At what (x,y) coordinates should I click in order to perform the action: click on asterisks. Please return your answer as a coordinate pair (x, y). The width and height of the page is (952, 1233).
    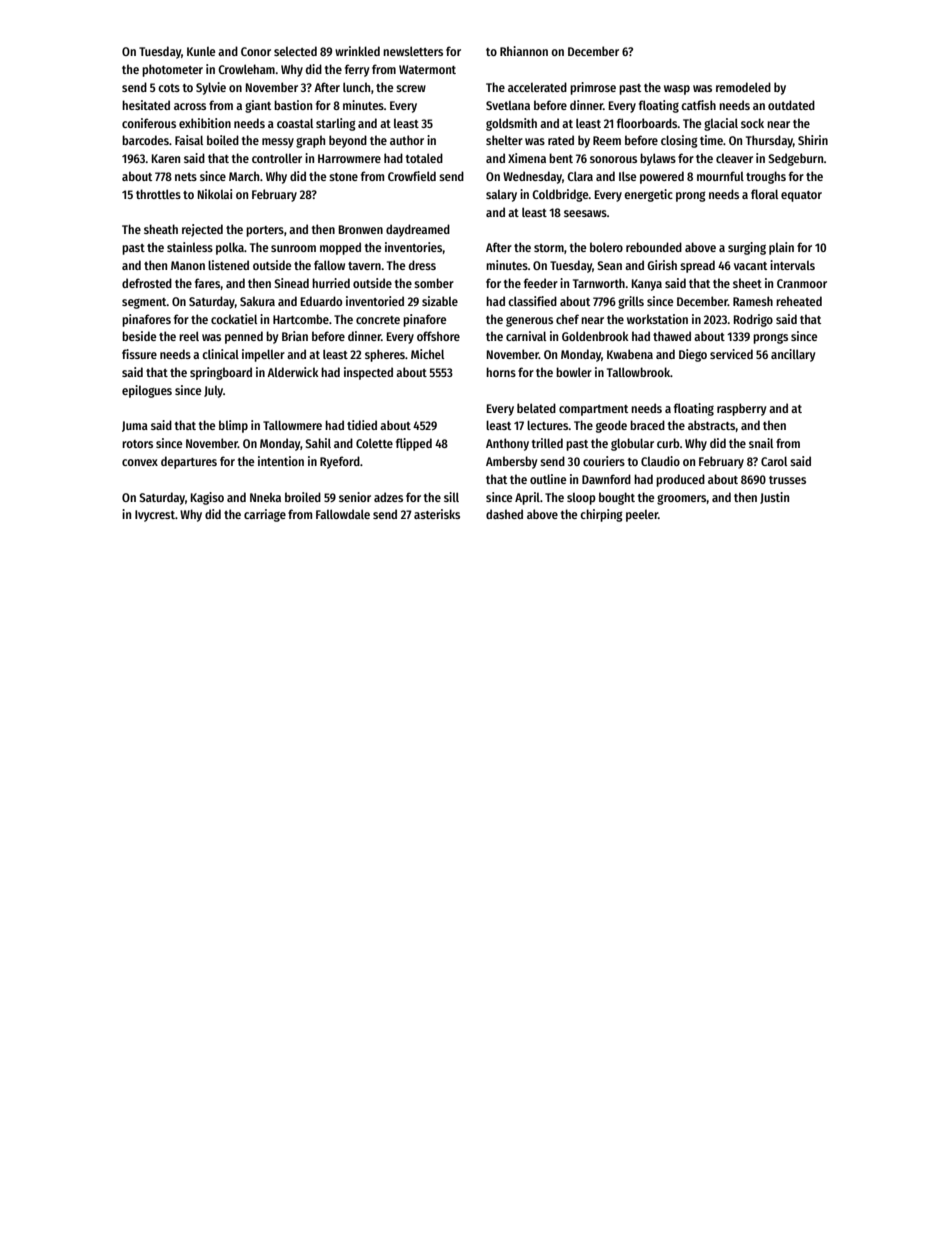
    Looking at the image, I should click on (437, 514).
